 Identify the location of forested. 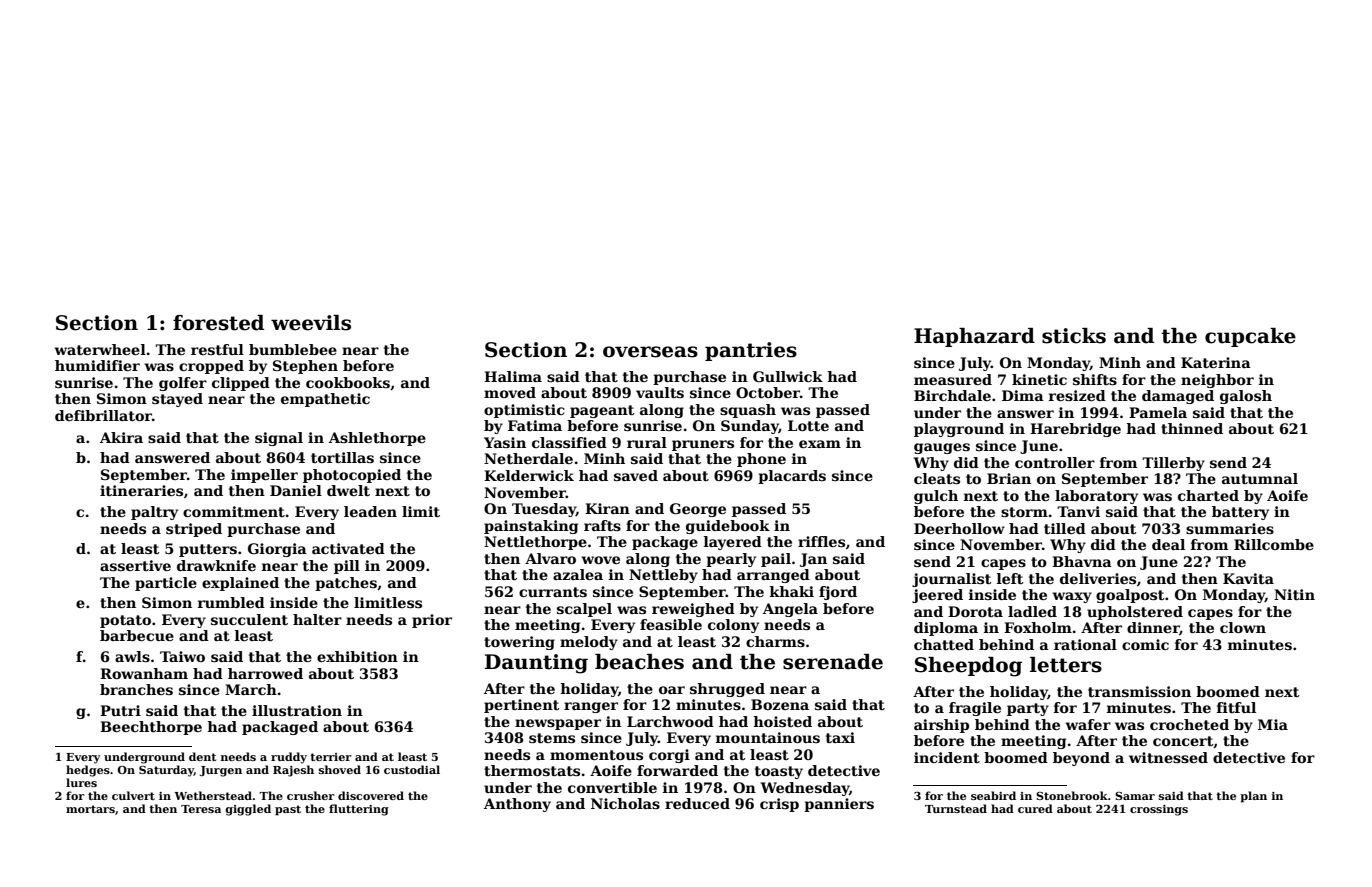
(218, 323).
